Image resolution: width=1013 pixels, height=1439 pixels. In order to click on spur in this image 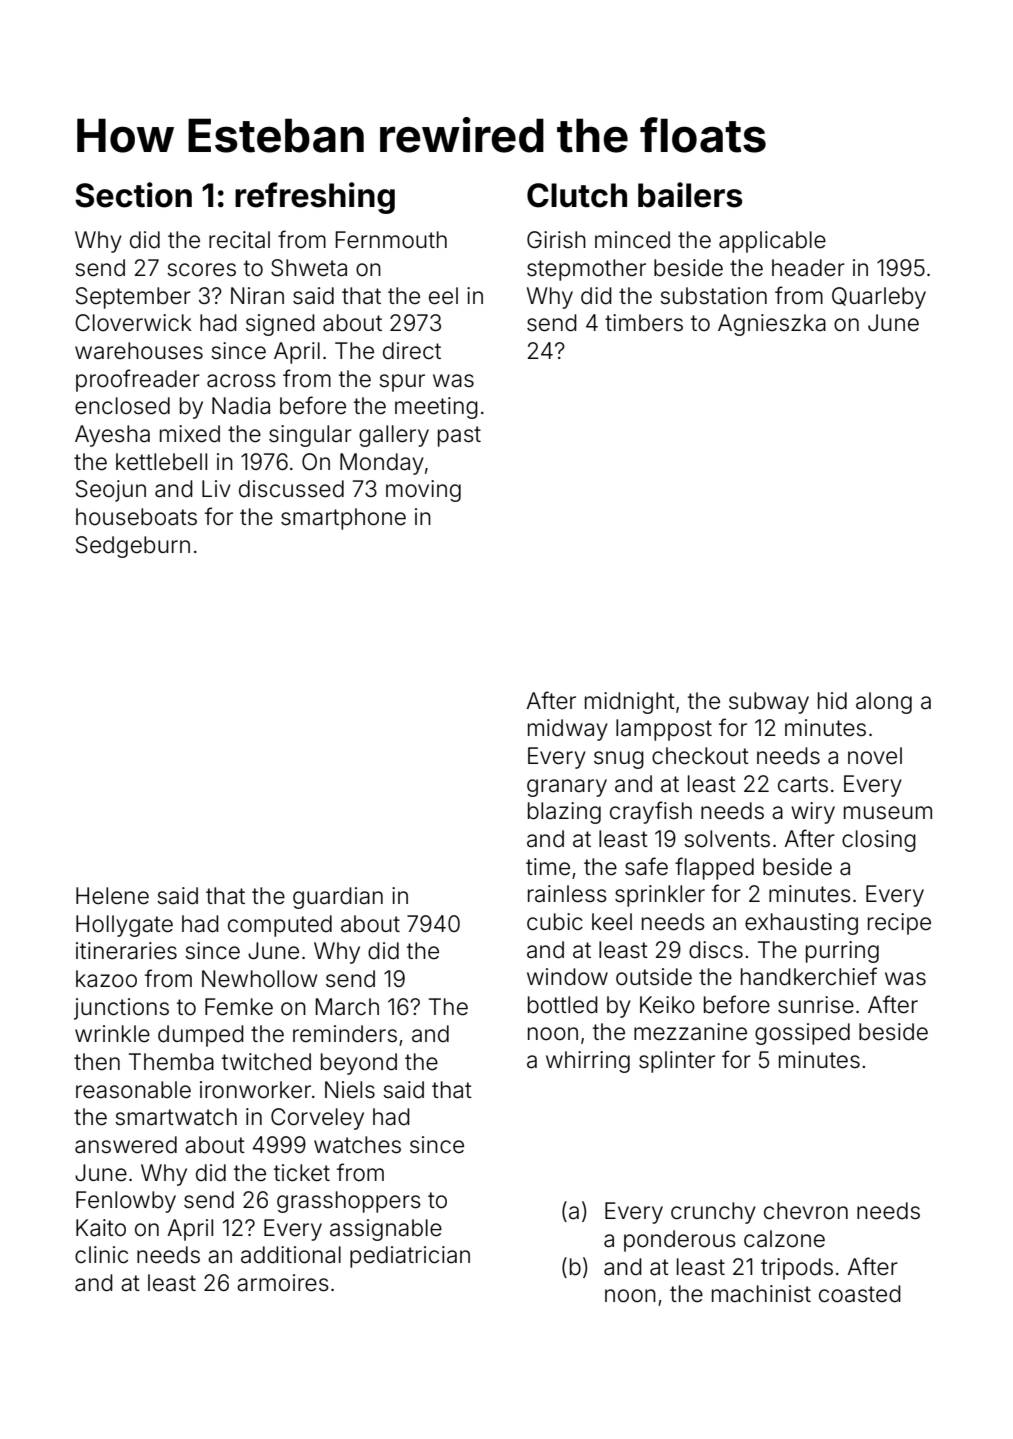, I will do `click(402, 383)`.
